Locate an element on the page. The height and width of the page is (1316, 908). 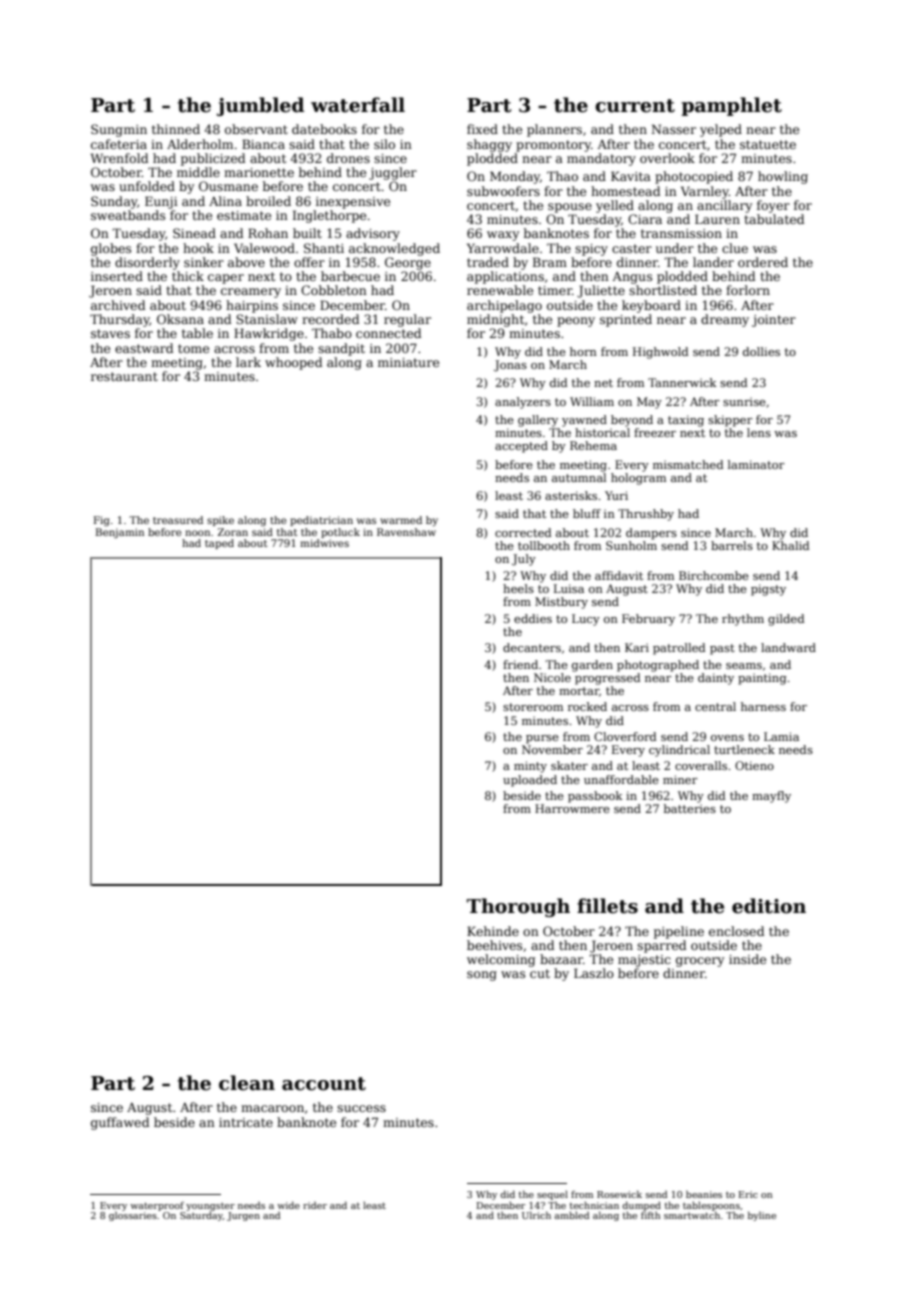
ordered is located at coordinates (763, 262).
